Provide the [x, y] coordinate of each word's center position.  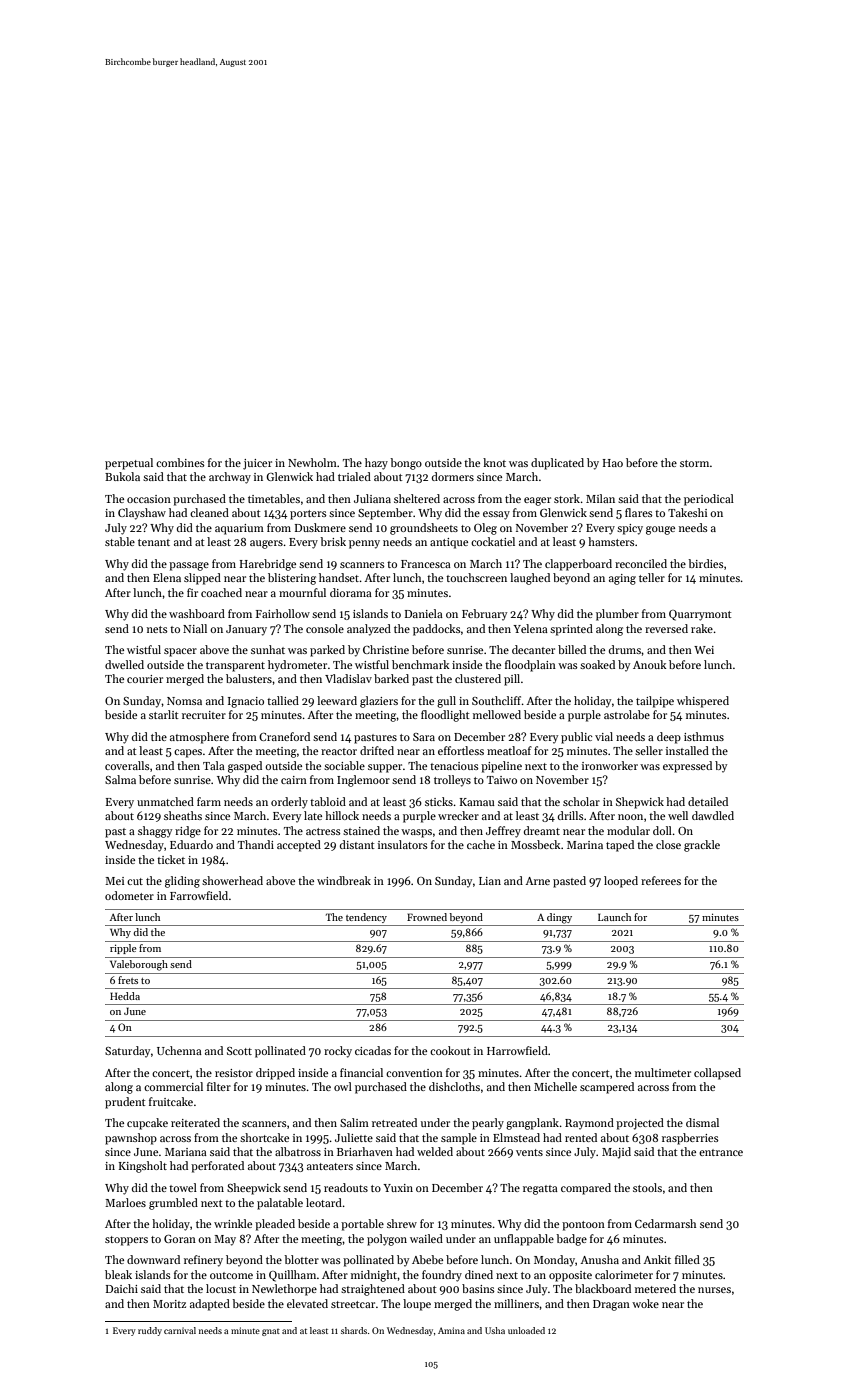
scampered [607, 1088]
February [484, 615]
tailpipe [655, 702]
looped [621, 882]
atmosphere [199, 738]
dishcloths [454, 1086]
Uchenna [179, 1050]
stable [120, 541]
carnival [180, 1330]
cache [481, 844]
